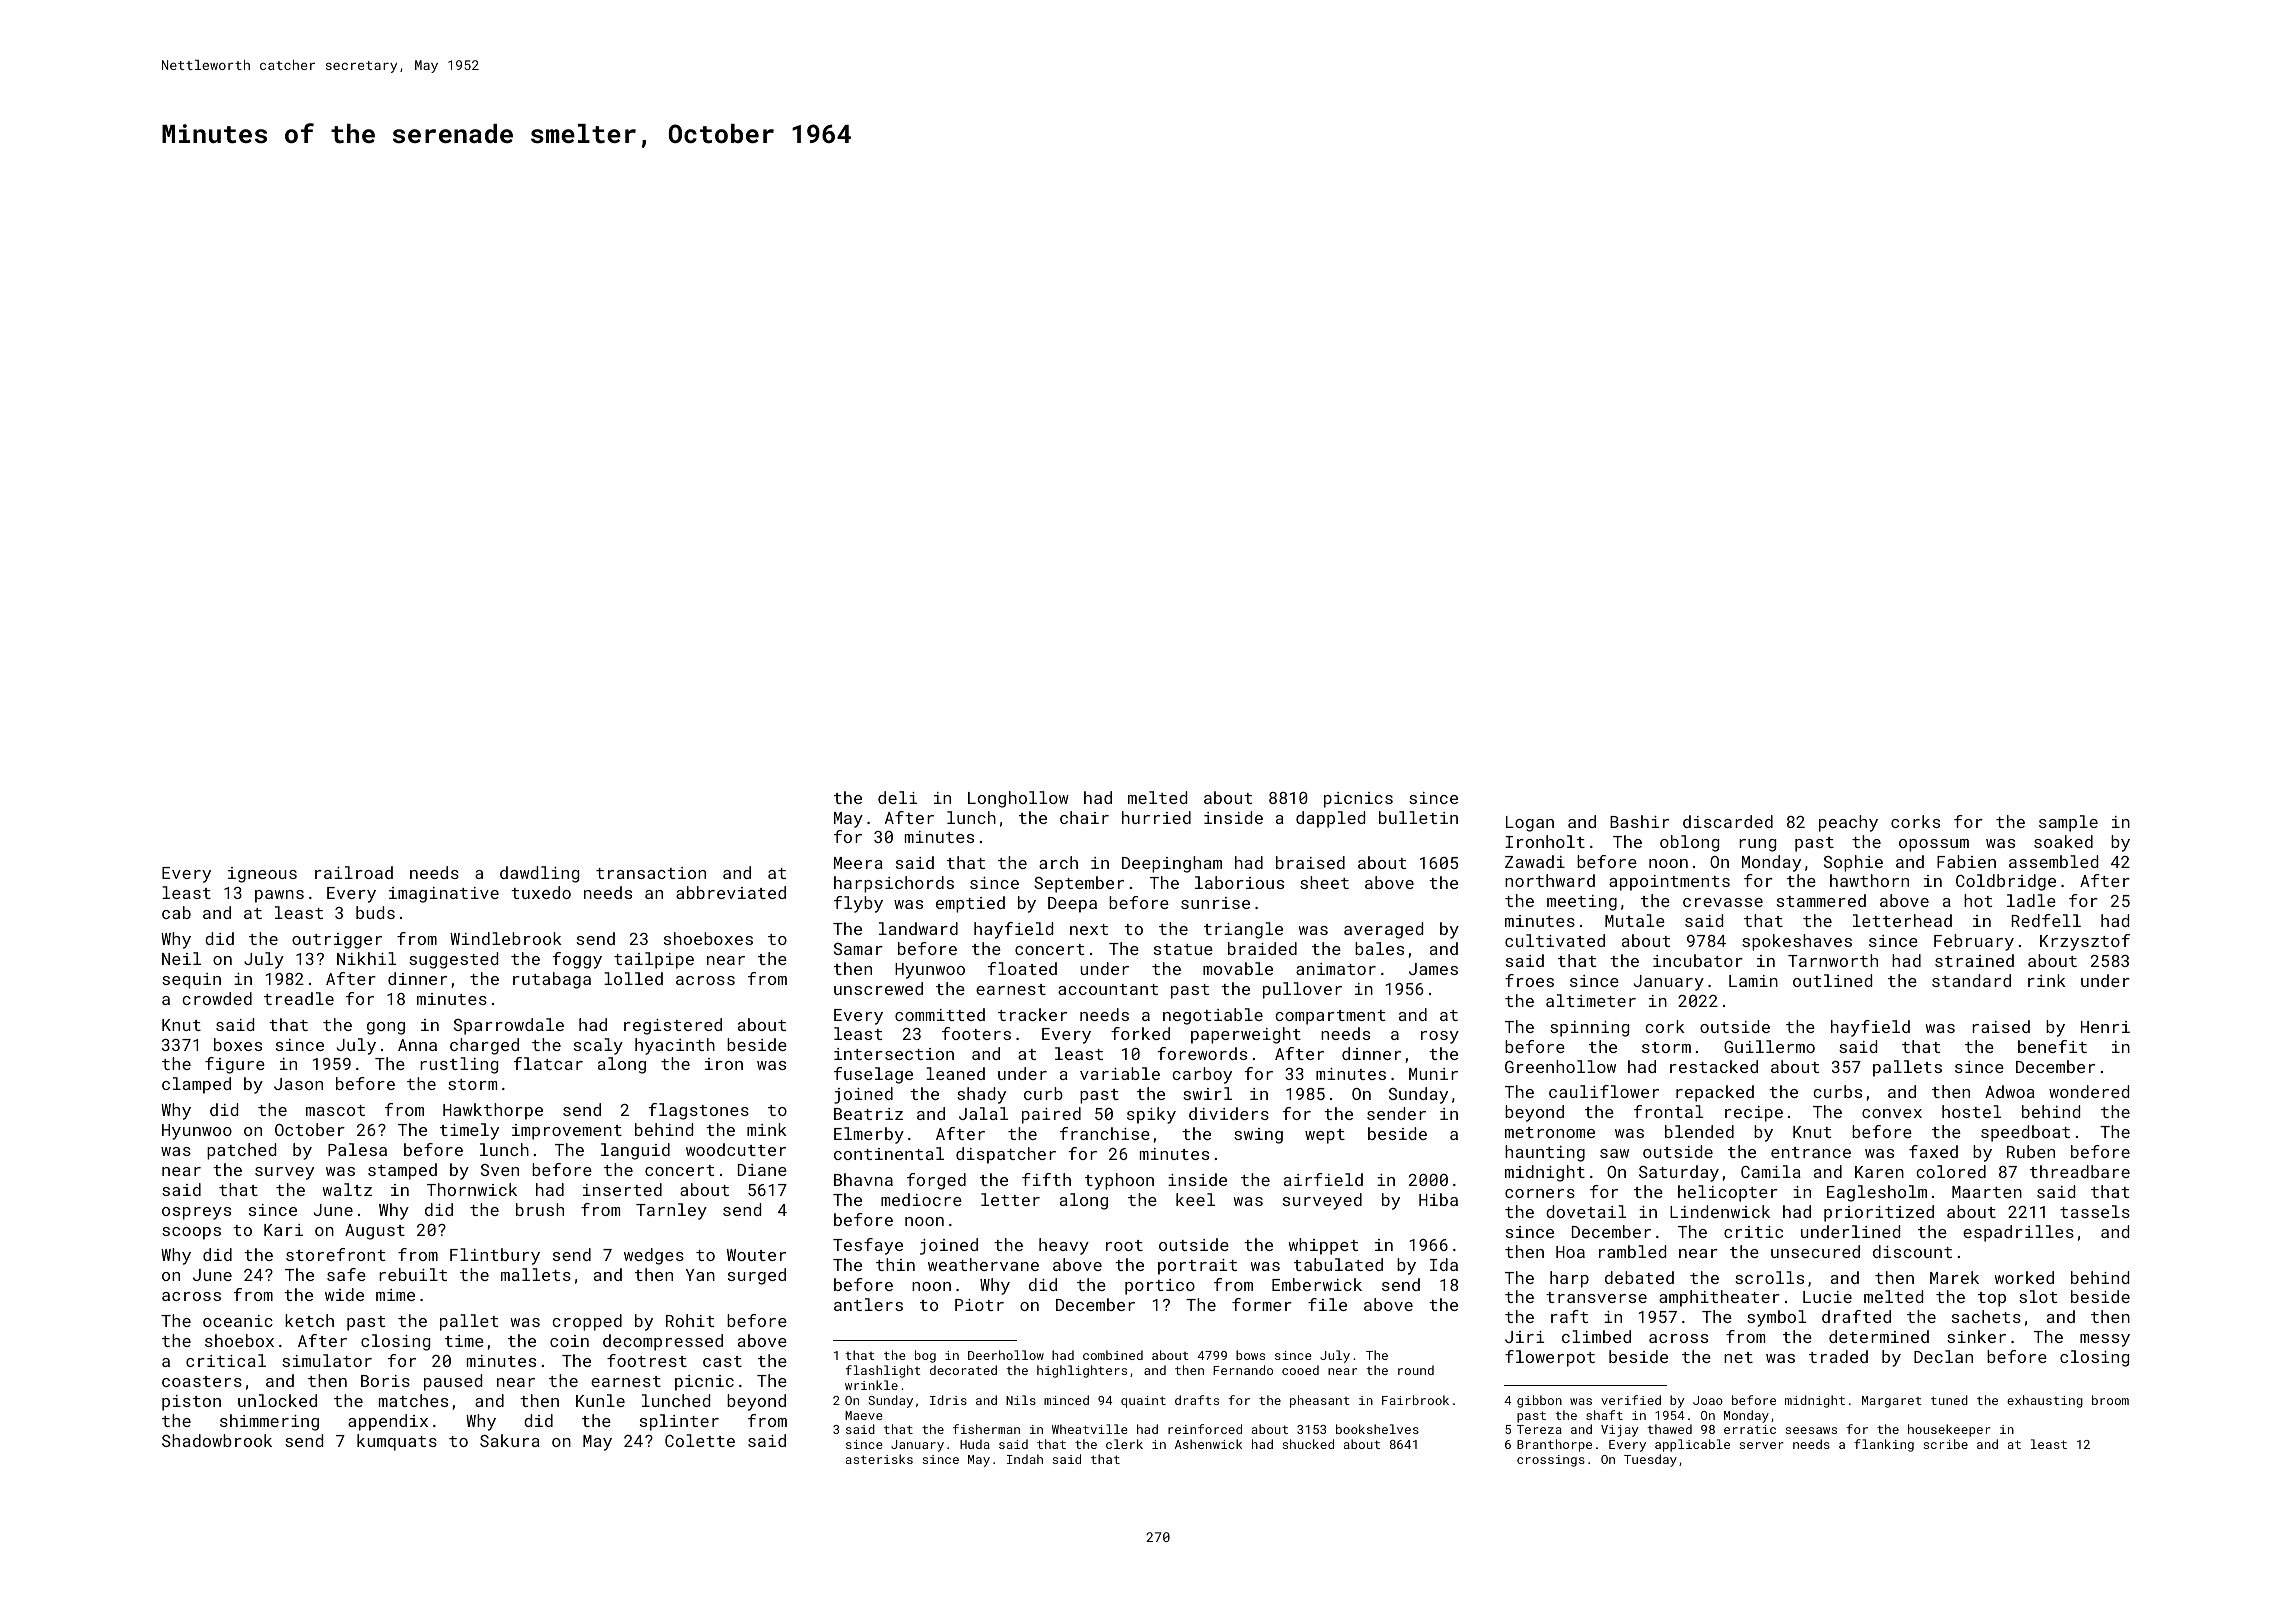  Describe the element at coordinates (1797, 942) in the document. I see `spokeshaves` at that location.
